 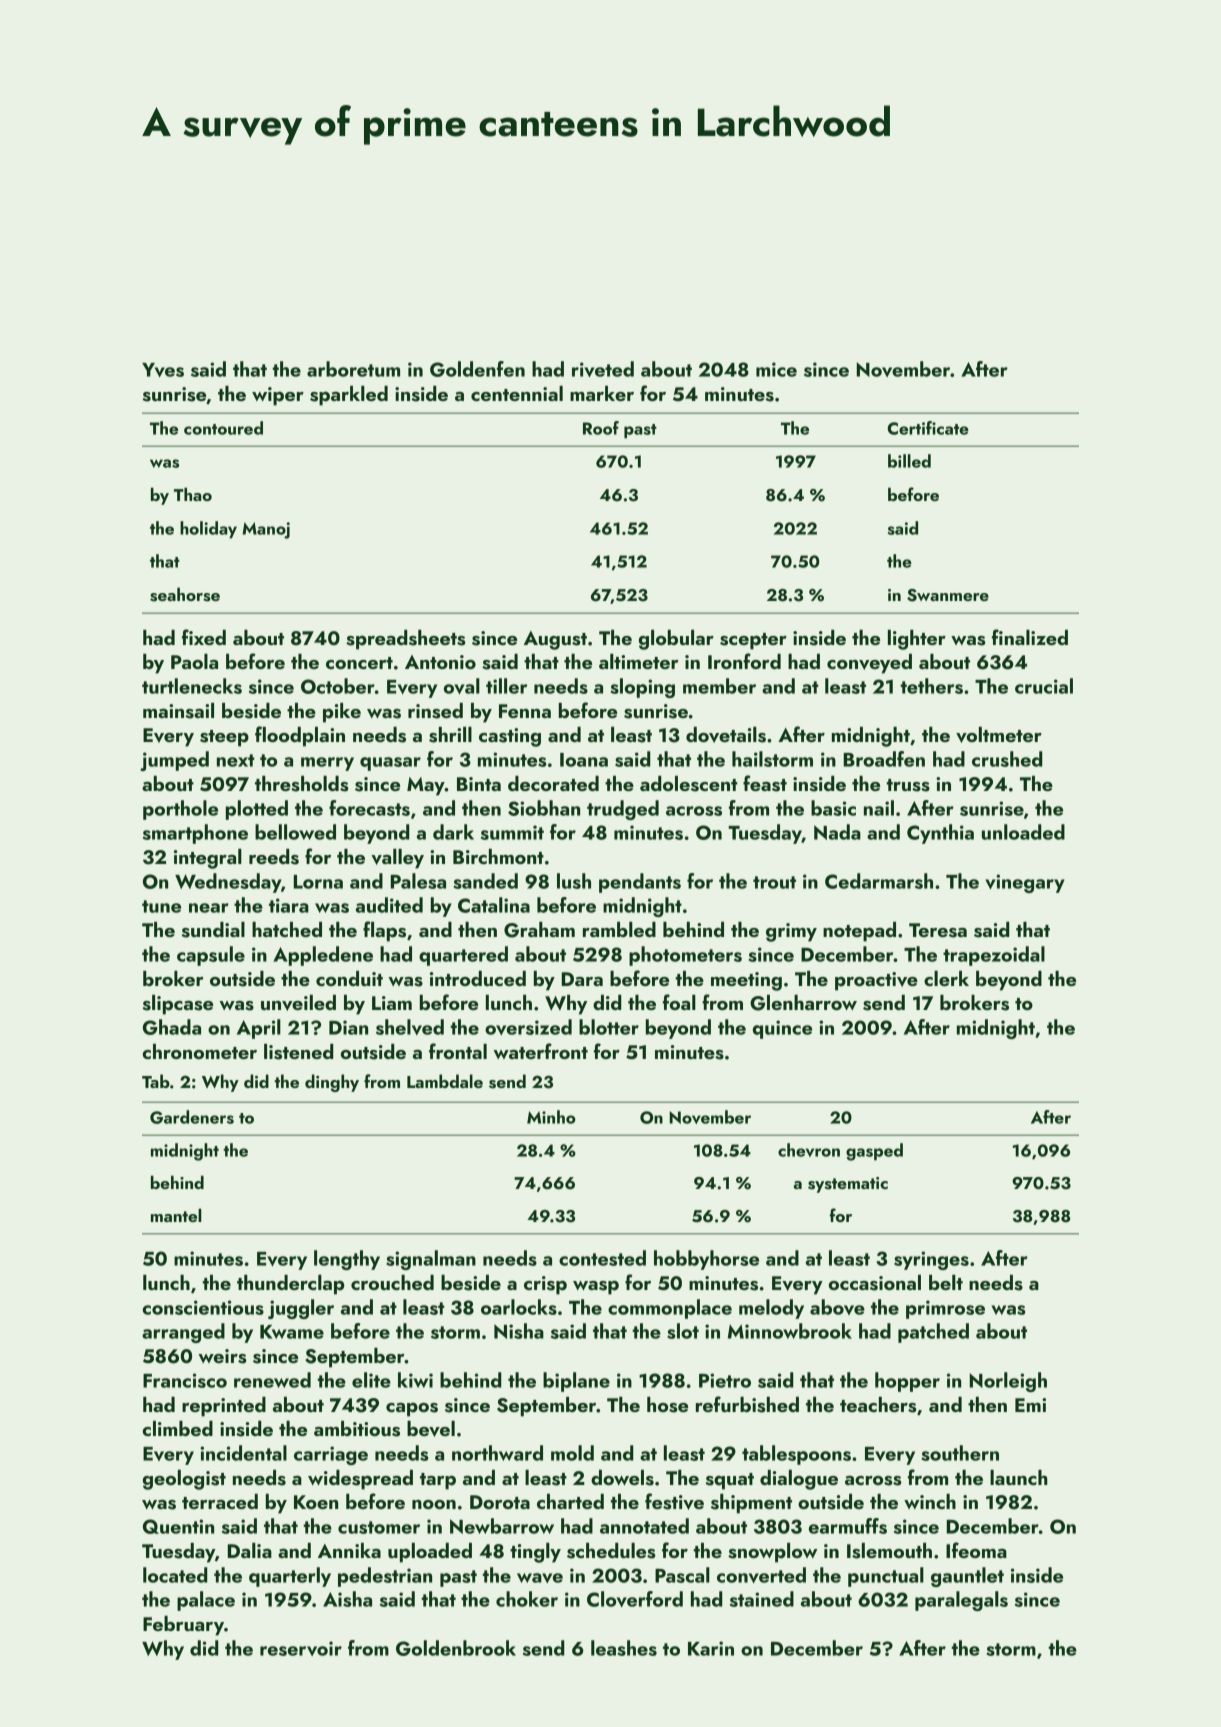 What do you see at coordinates (809, 1150) in the image?
I see `chevron` at bounding box center [809, 1150].
